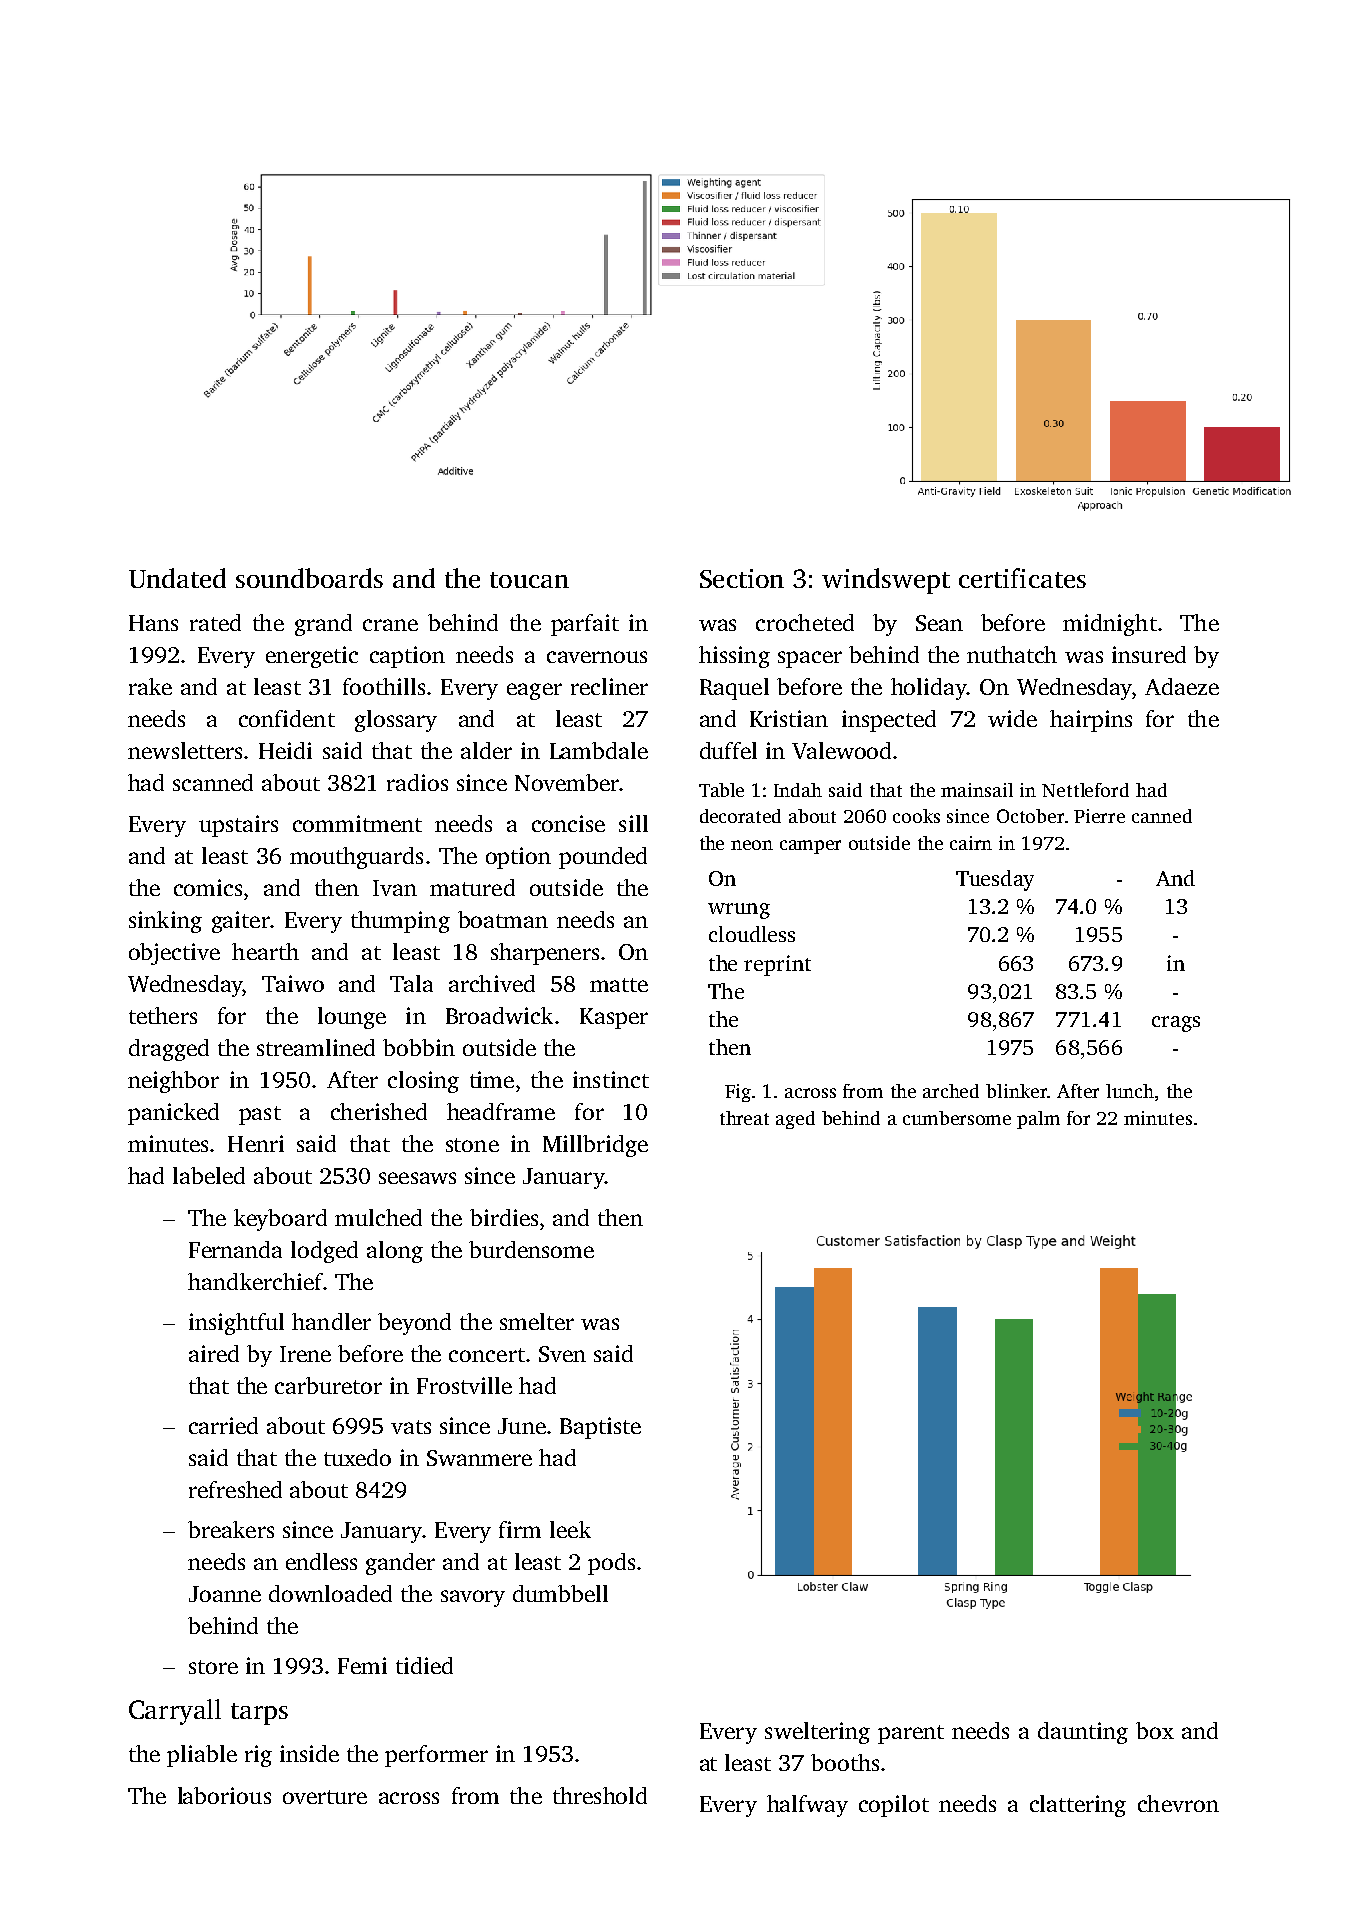 The height and width of the screenshot is (1905, 1347). I want to click on palm, so click(1038, 1120).
